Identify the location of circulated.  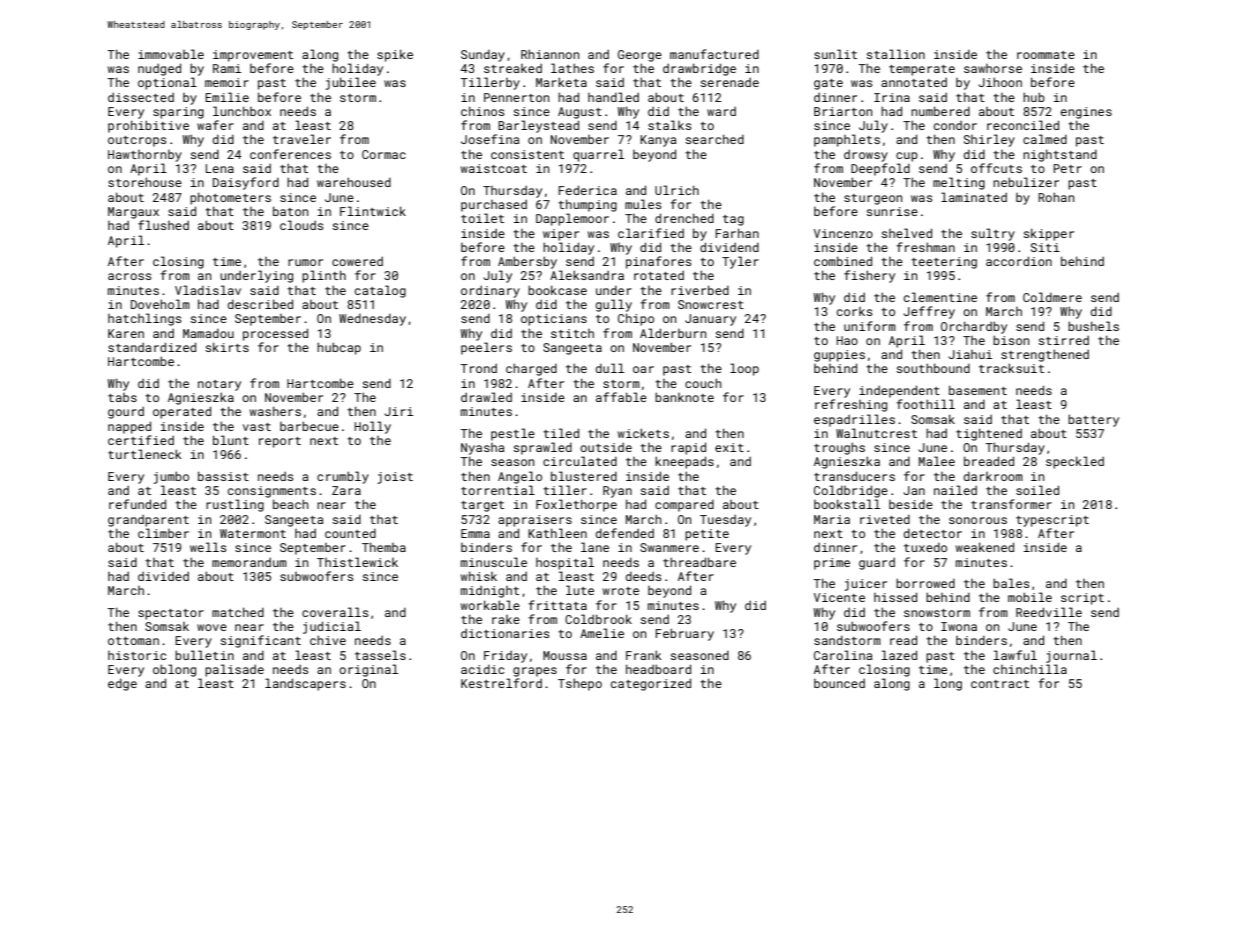
(580, 461).
